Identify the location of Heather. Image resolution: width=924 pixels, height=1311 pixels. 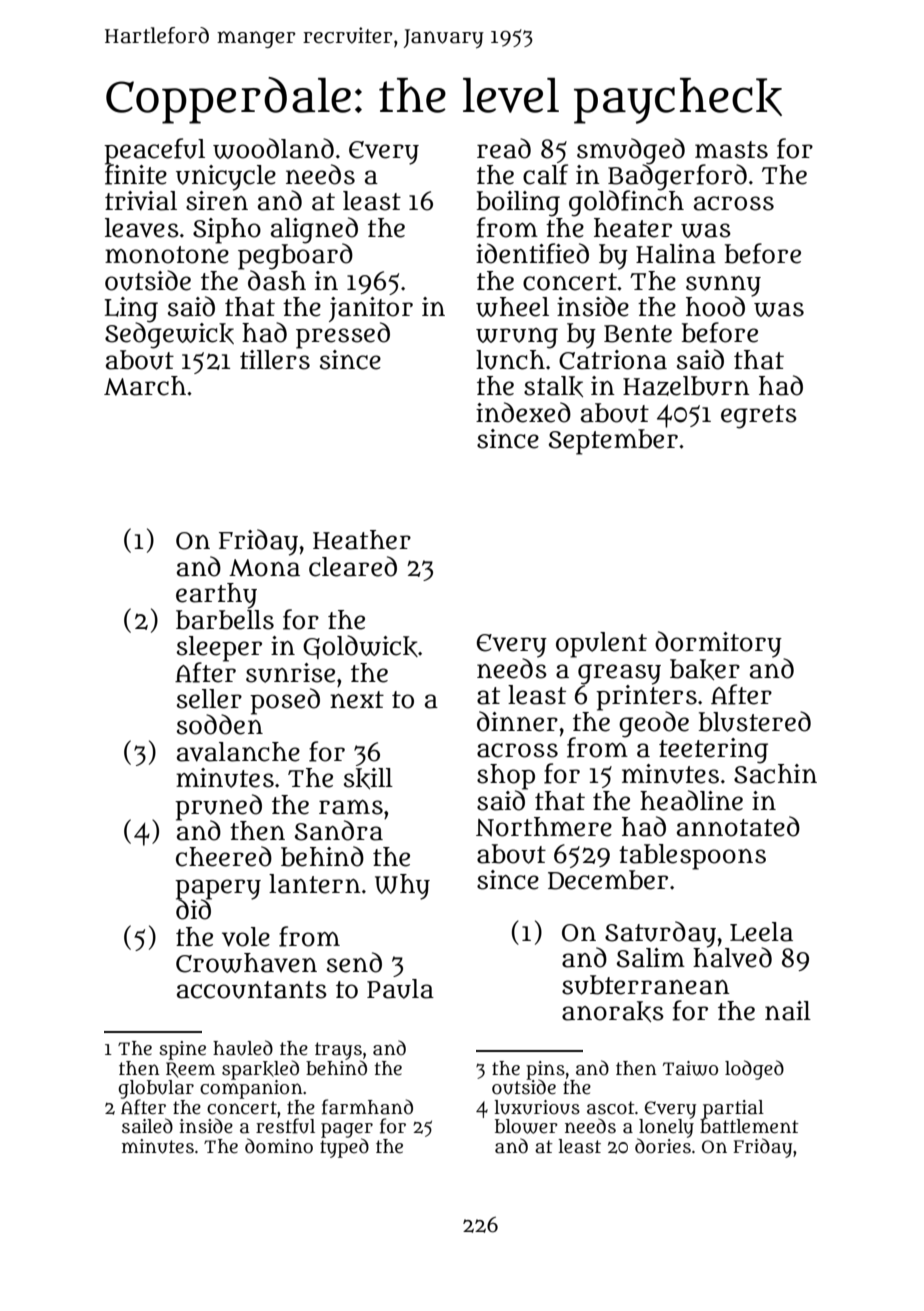
(362, 540).
